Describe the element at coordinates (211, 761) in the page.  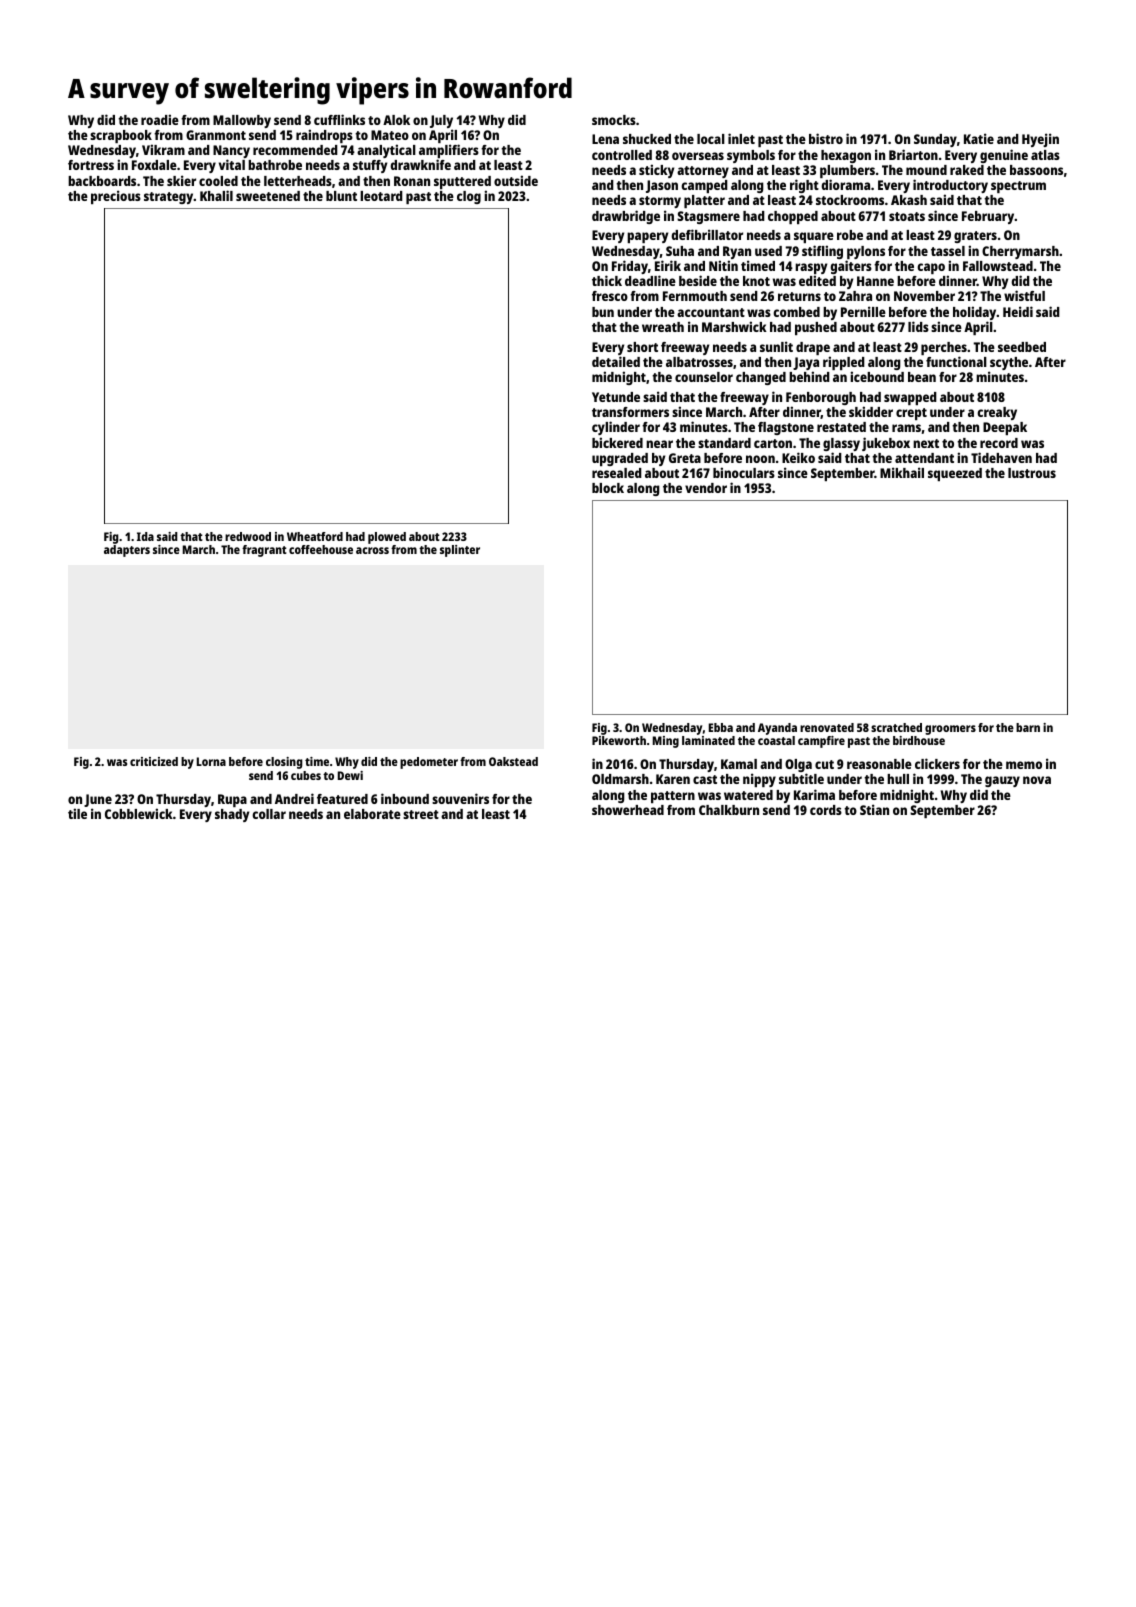
I see `Lorna` at that location.
